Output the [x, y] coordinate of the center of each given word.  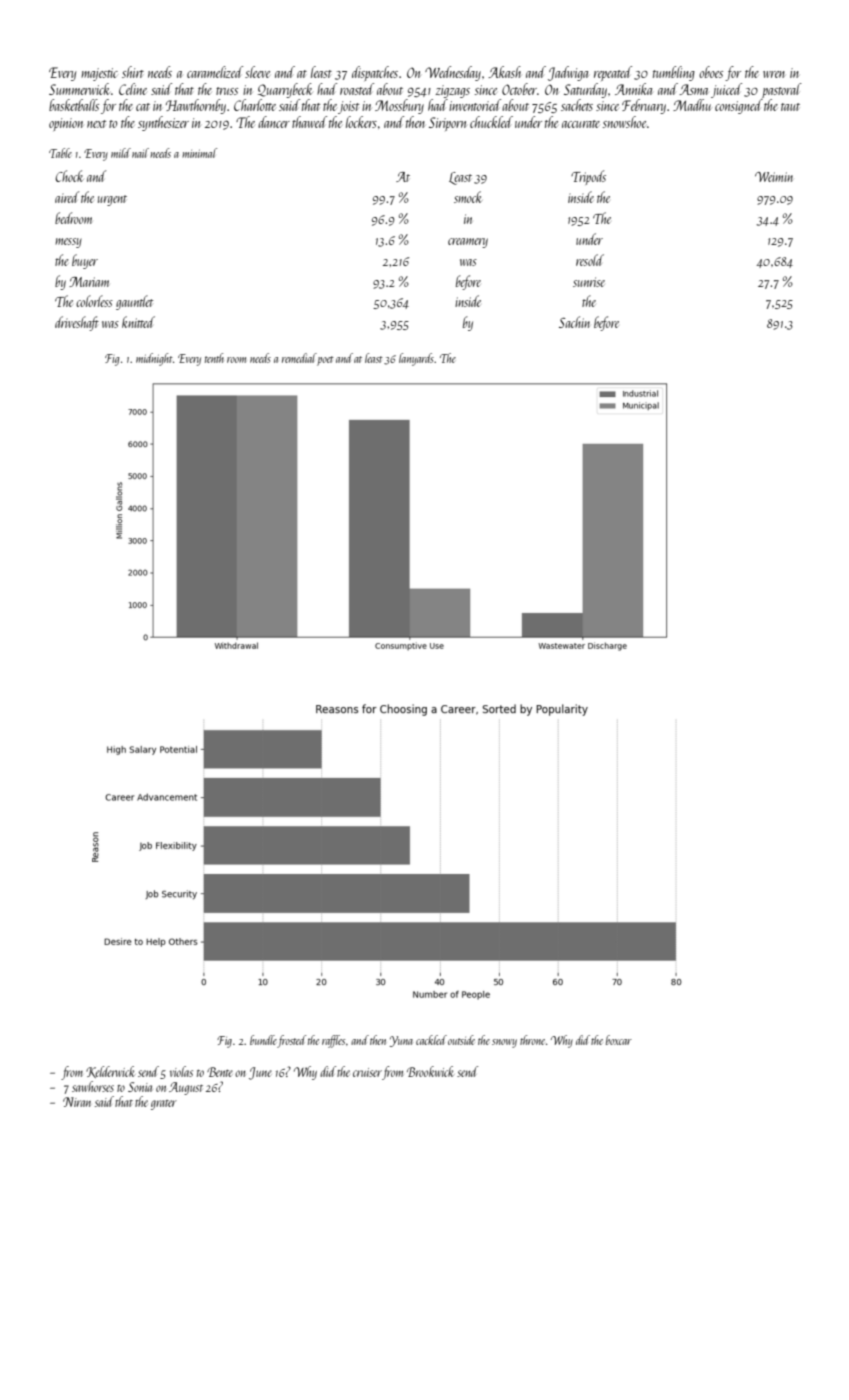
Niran [77, 1102]
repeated [613, 73]
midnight [154, 359]
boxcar [619, 1040]
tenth [214, 358]
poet [325, 361]
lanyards [416, 359]
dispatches [375, 73]
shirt [133, 72]
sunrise [589, 282]
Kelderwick [110, 1072]
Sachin [574, 322]
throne [532, 1040]
